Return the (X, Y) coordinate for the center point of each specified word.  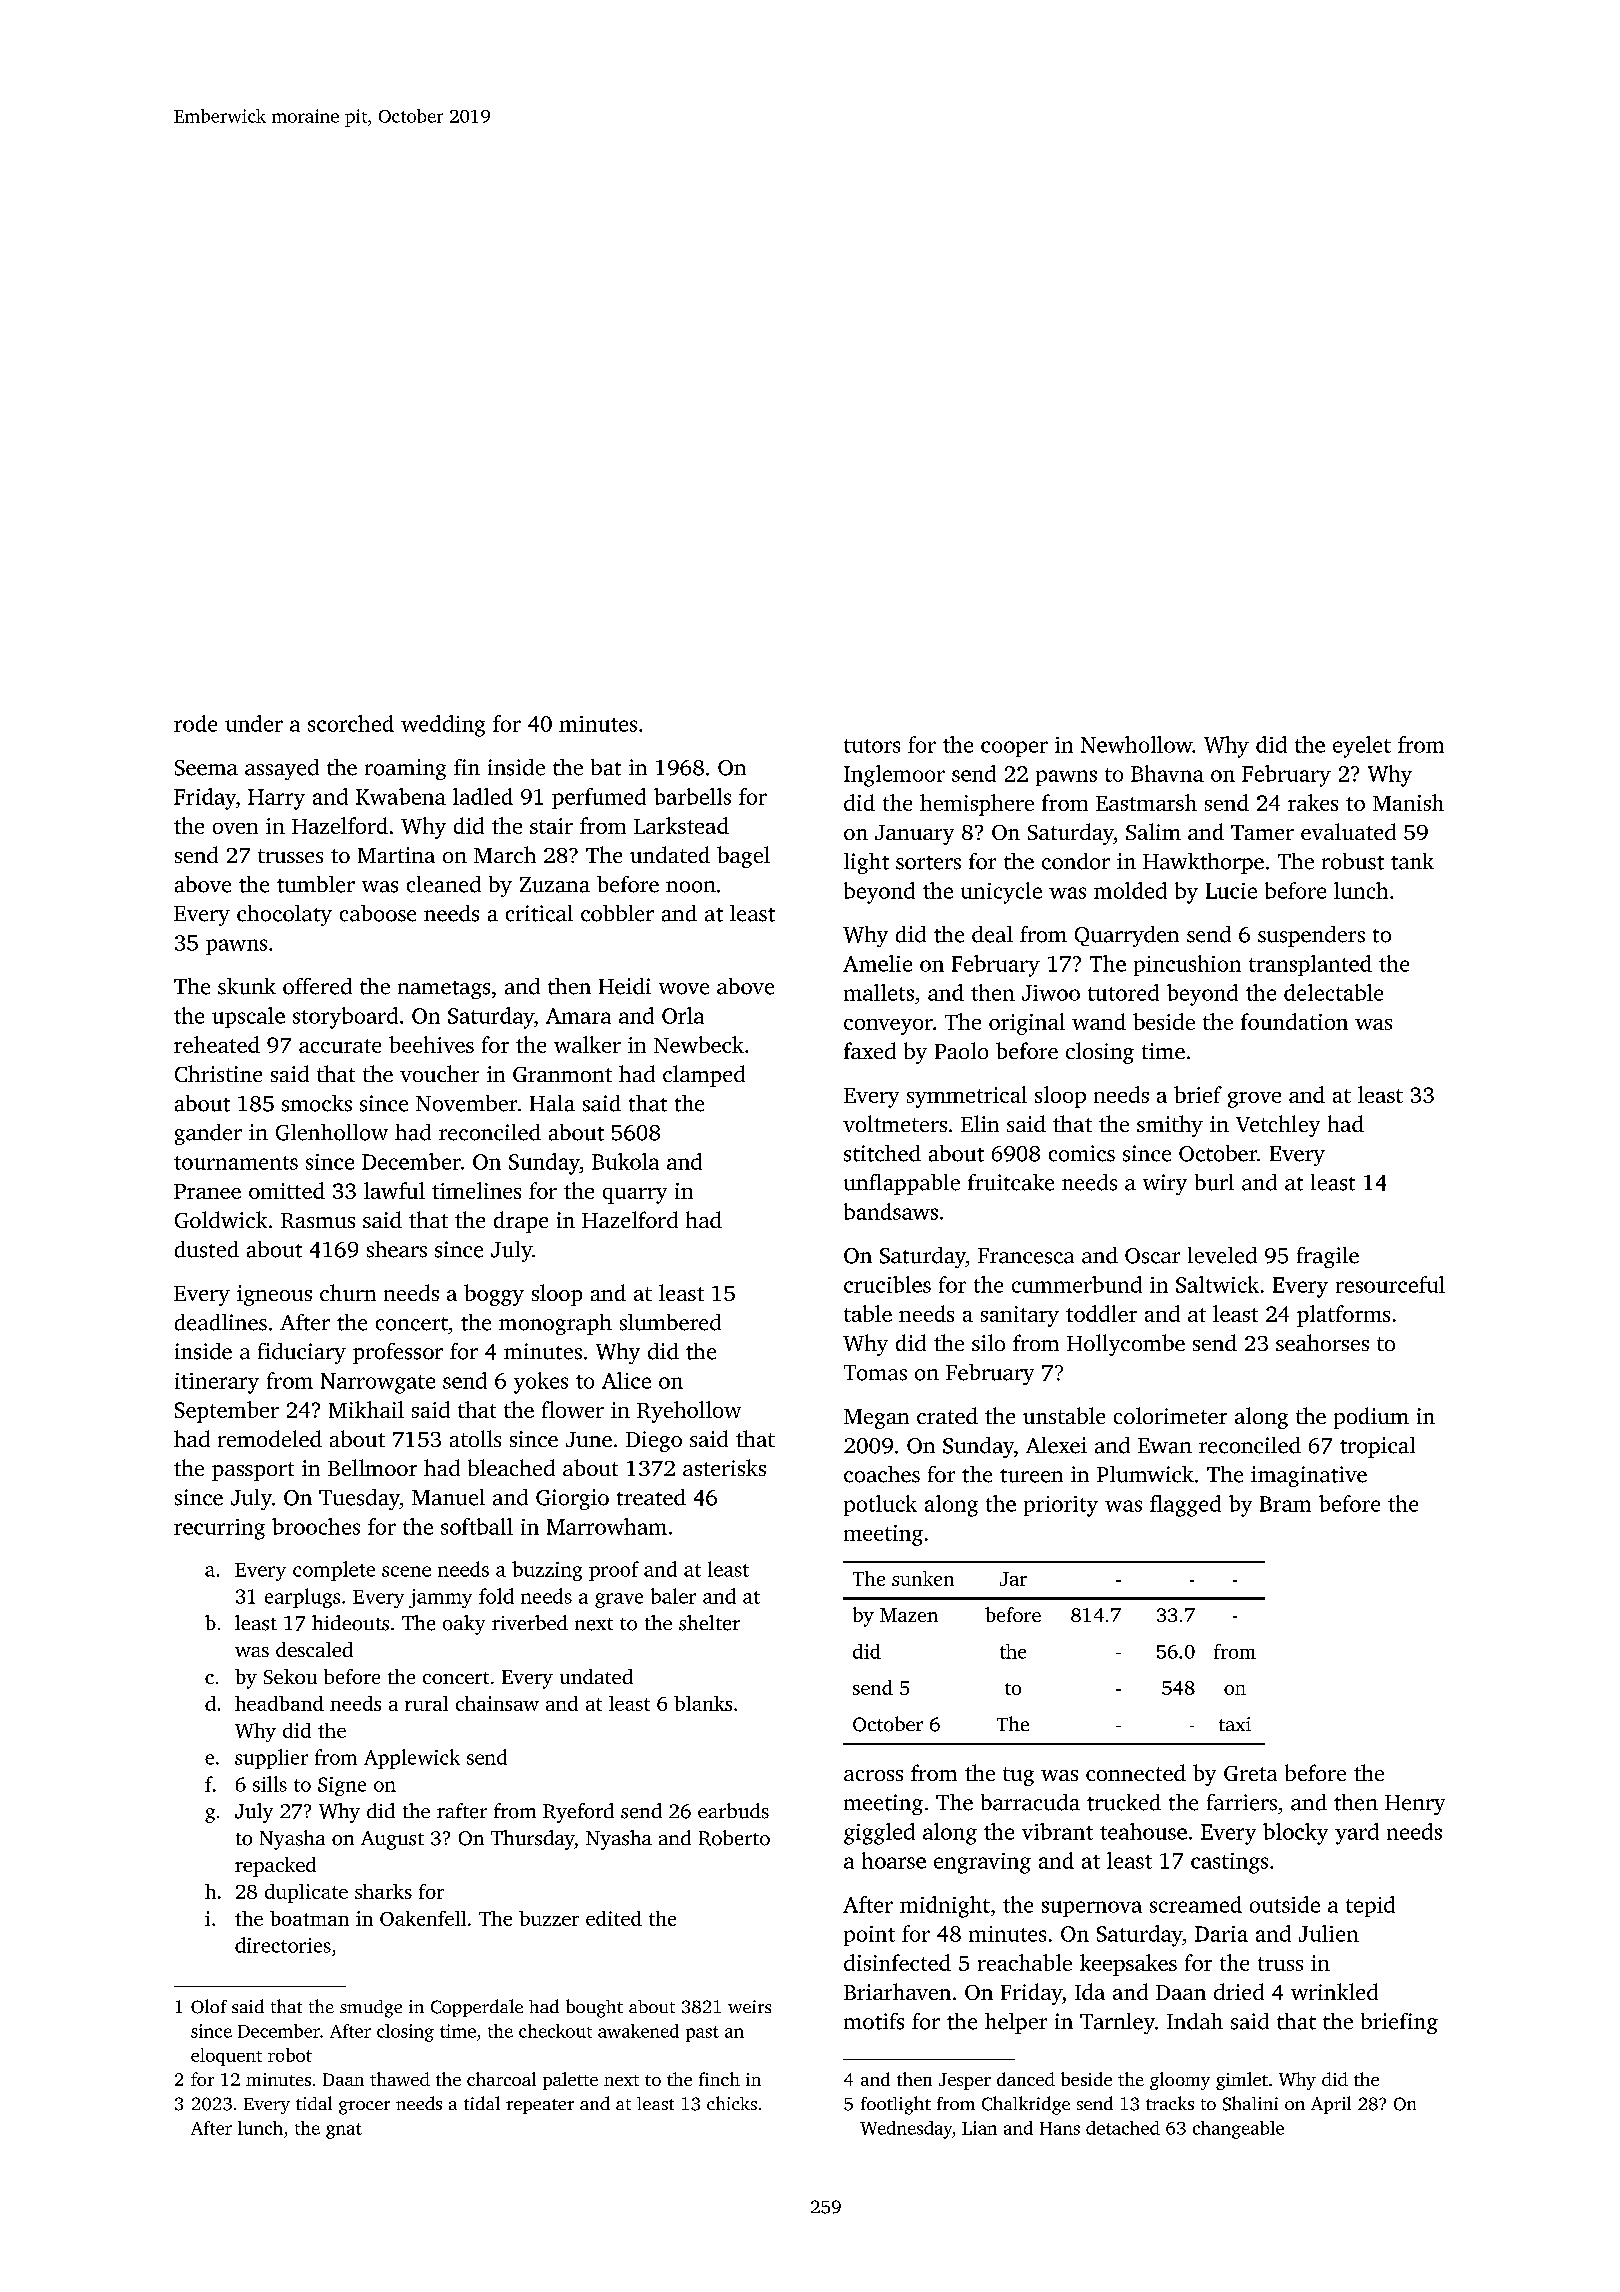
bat (606, 767)
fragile (1328, 1257)
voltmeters (895, 1123)
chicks (732, 2103)
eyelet (1362, 747)
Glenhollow (332, 1132)
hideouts (350, 1623)
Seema (206, 768)
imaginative (1309, 1476)
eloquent (226, 2057)
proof (614, 1571)
